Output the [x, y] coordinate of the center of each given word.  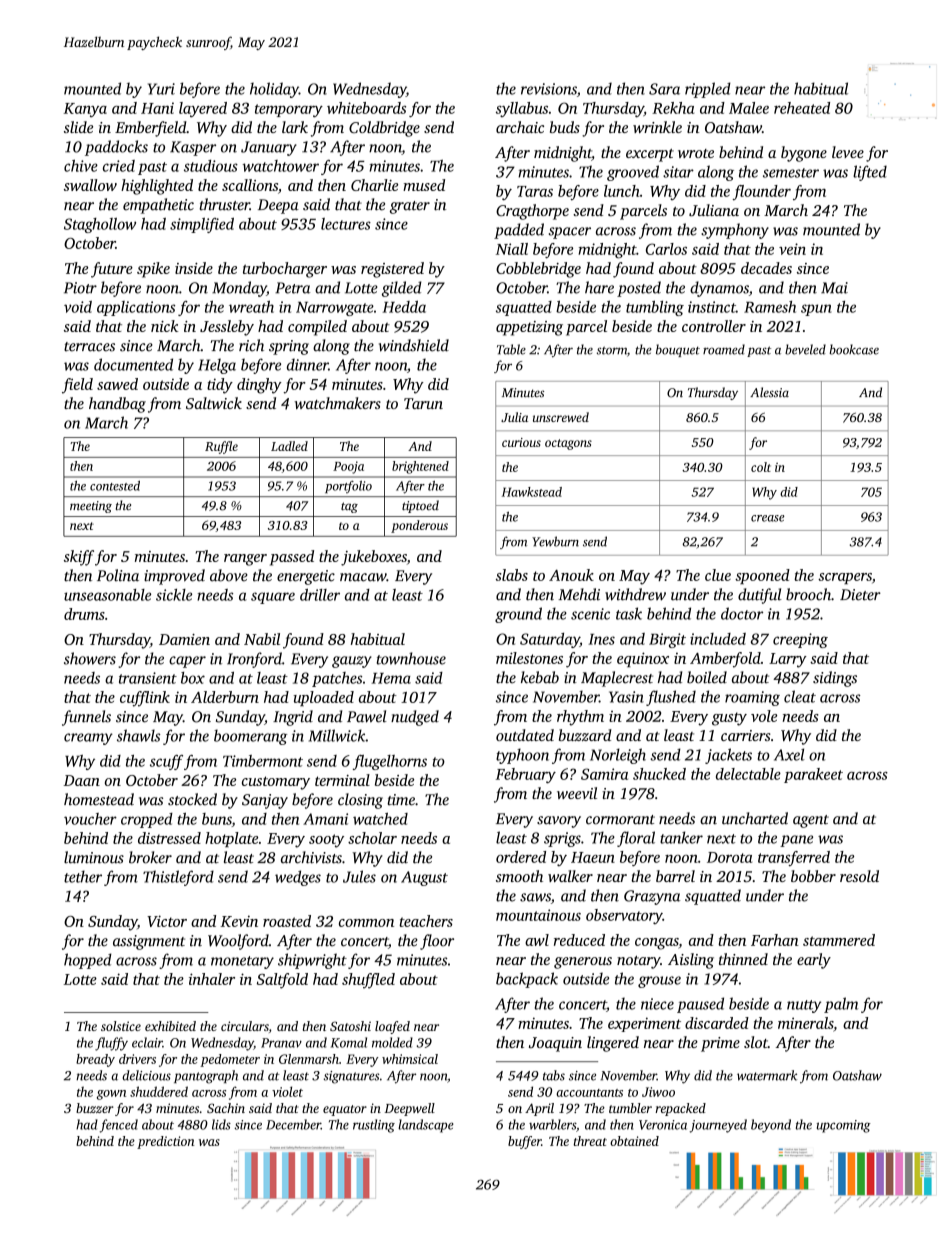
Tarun [423, 403]
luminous [94, 857]
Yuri [161, 89]
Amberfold [725, 660]
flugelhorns [390, 762]
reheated [802, 108]
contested [115, 486]
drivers [137, 1059]
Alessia [769, 392]
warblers [552, 1124]
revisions [549, 89]
